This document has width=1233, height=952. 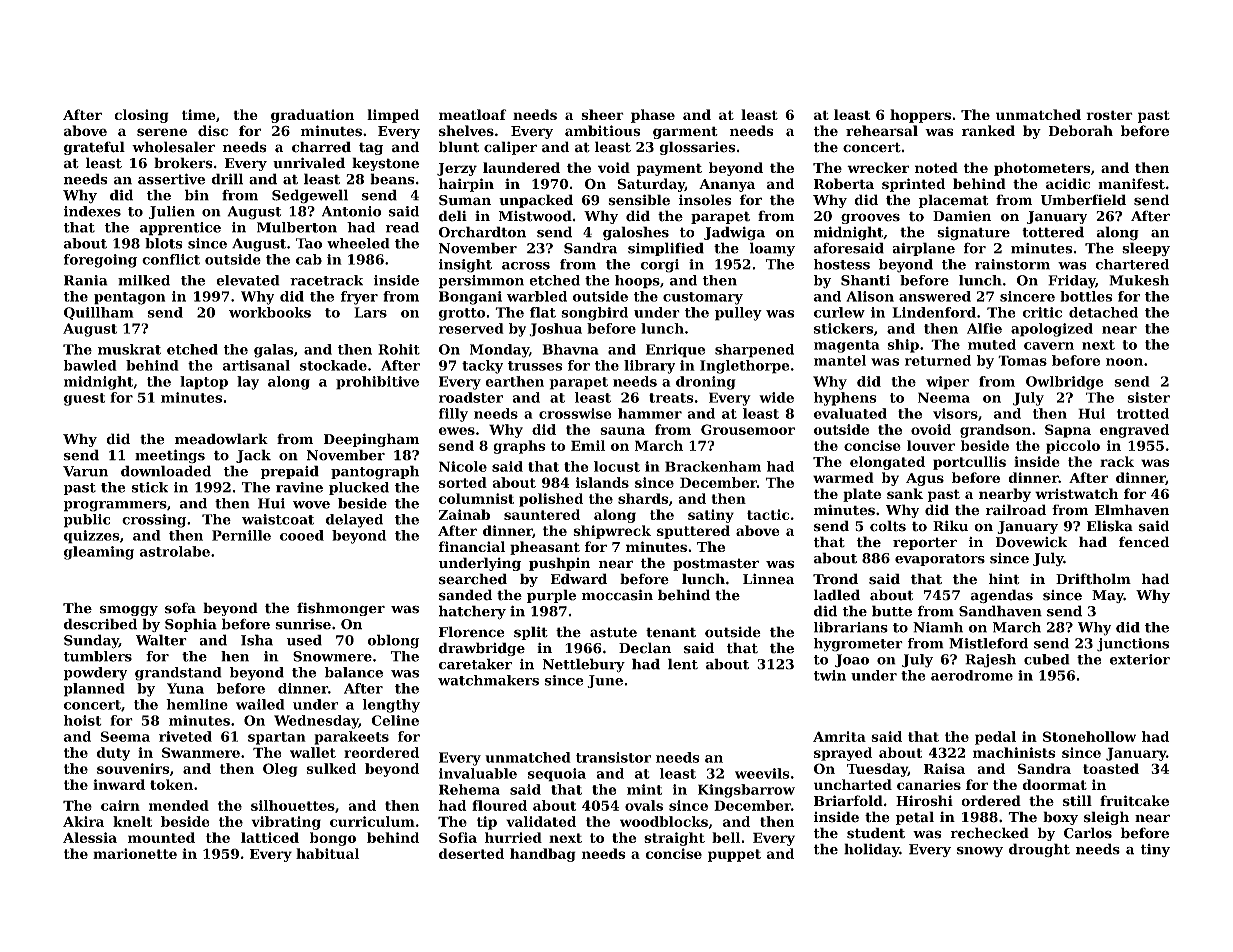 What do you see at coordinates (341, 609) in the document?
I see `fishmonger` at bounding box center [341, 609].
